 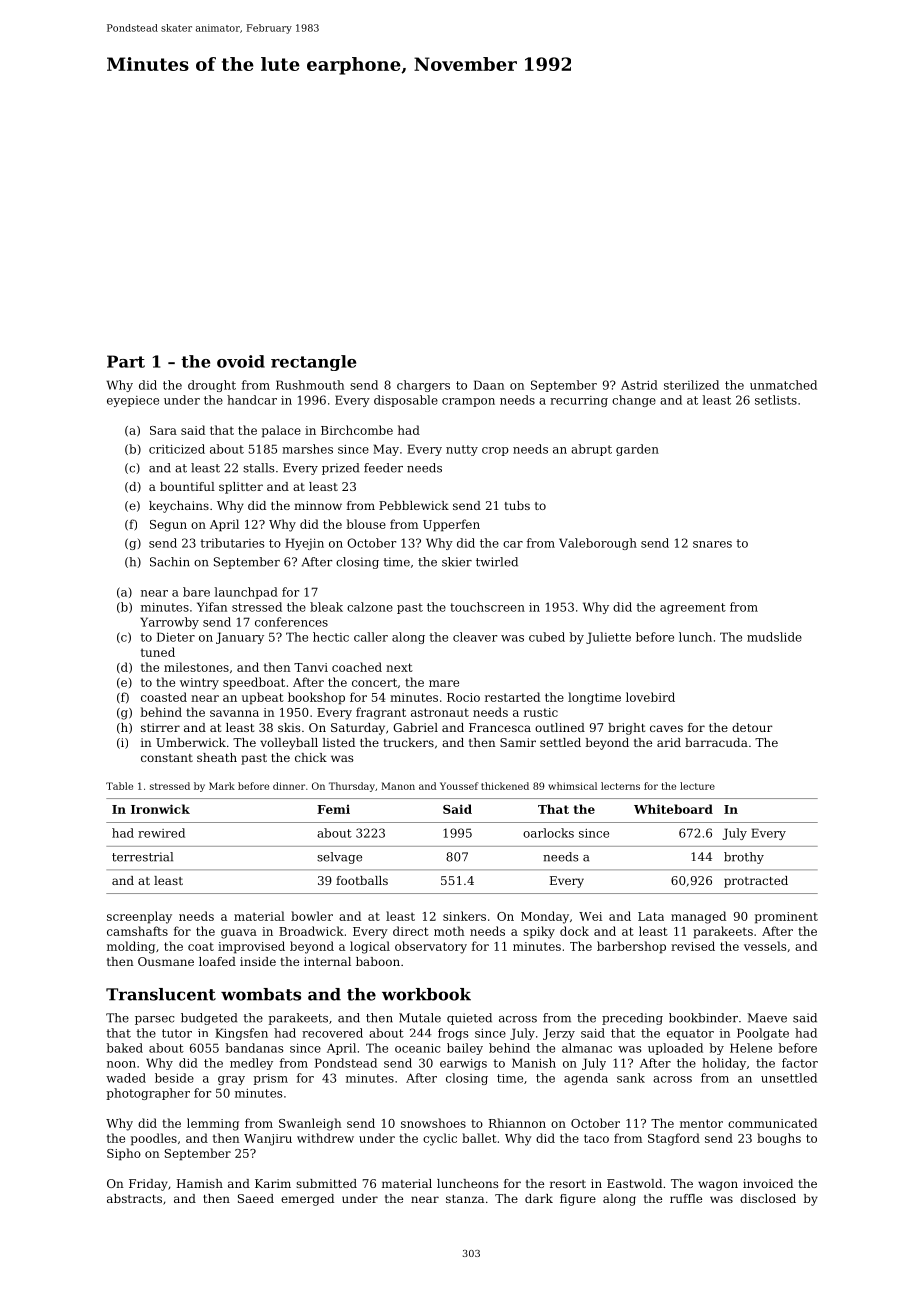 I want to click on Tanvi, so click(x=311, y=667).
